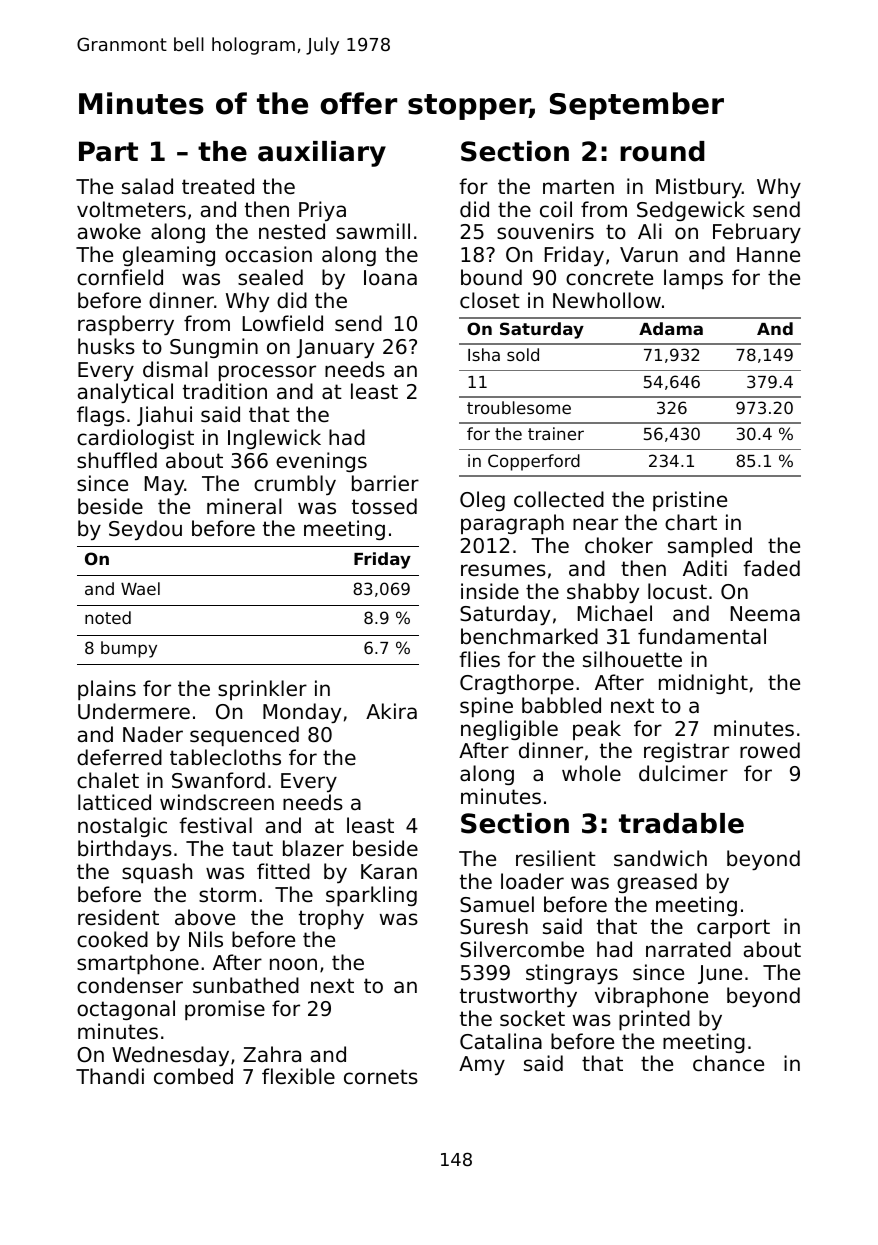 The width and height of the page is (878, 1245). Describe the element at coordinates (702, 636) in the page. I see `fundamental` at that location.
